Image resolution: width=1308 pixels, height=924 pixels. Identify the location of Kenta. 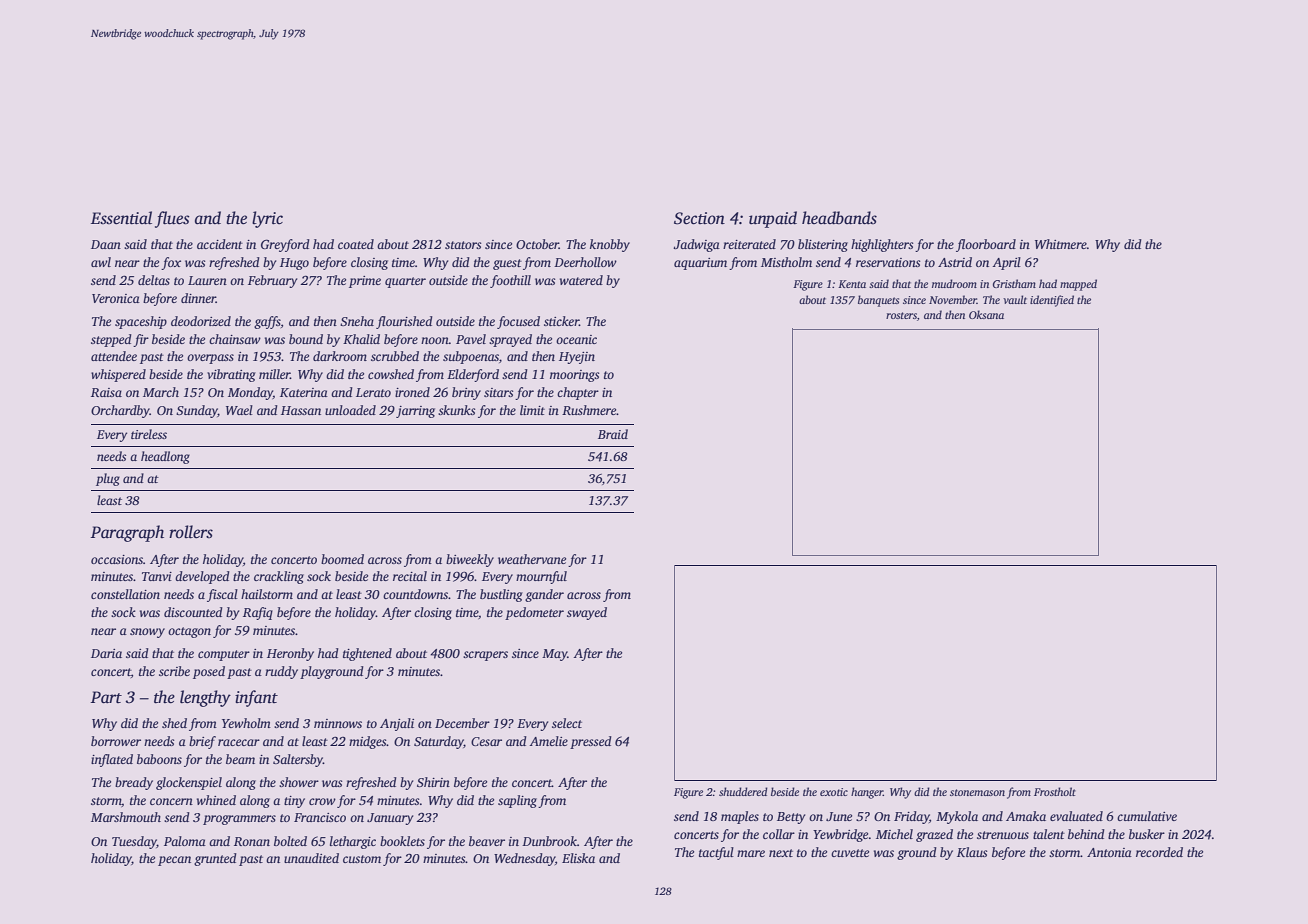
(852, 284).
